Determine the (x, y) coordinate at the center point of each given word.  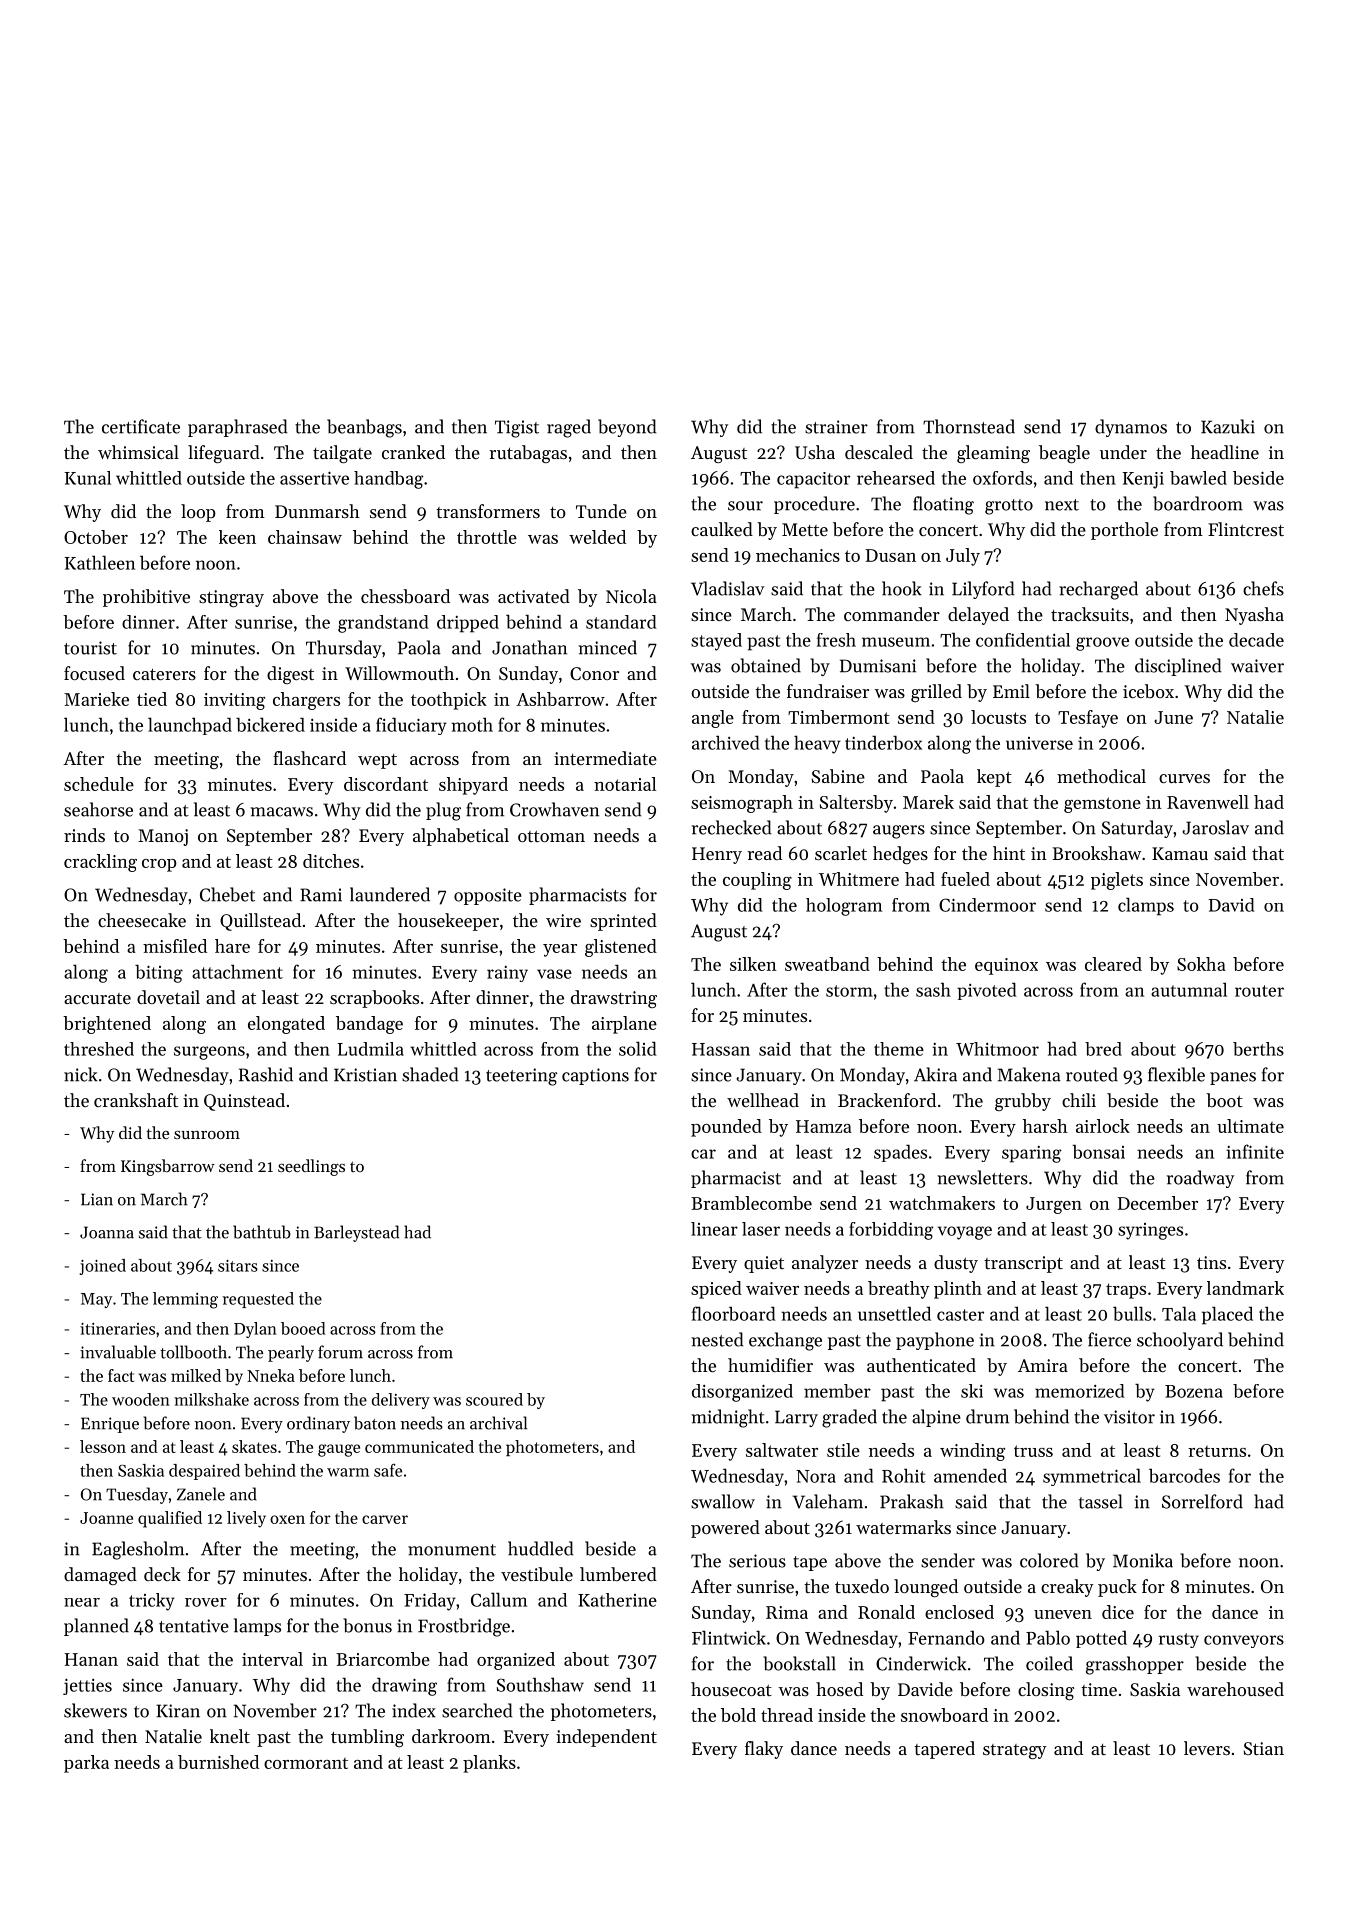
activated (534, 596)
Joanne (106, 1518)
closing (1046, 1691)
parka (86, 1764)
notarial (625, 784)
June (1173, 717)
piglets (1117, 881)
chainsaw (305, 537)
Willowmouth (399, 673)
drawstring (614, 999)
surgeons (209, 1053)
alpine (936, 1418)
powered (725, 1529)
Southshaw (540, 1684)
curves (1184, 778)
